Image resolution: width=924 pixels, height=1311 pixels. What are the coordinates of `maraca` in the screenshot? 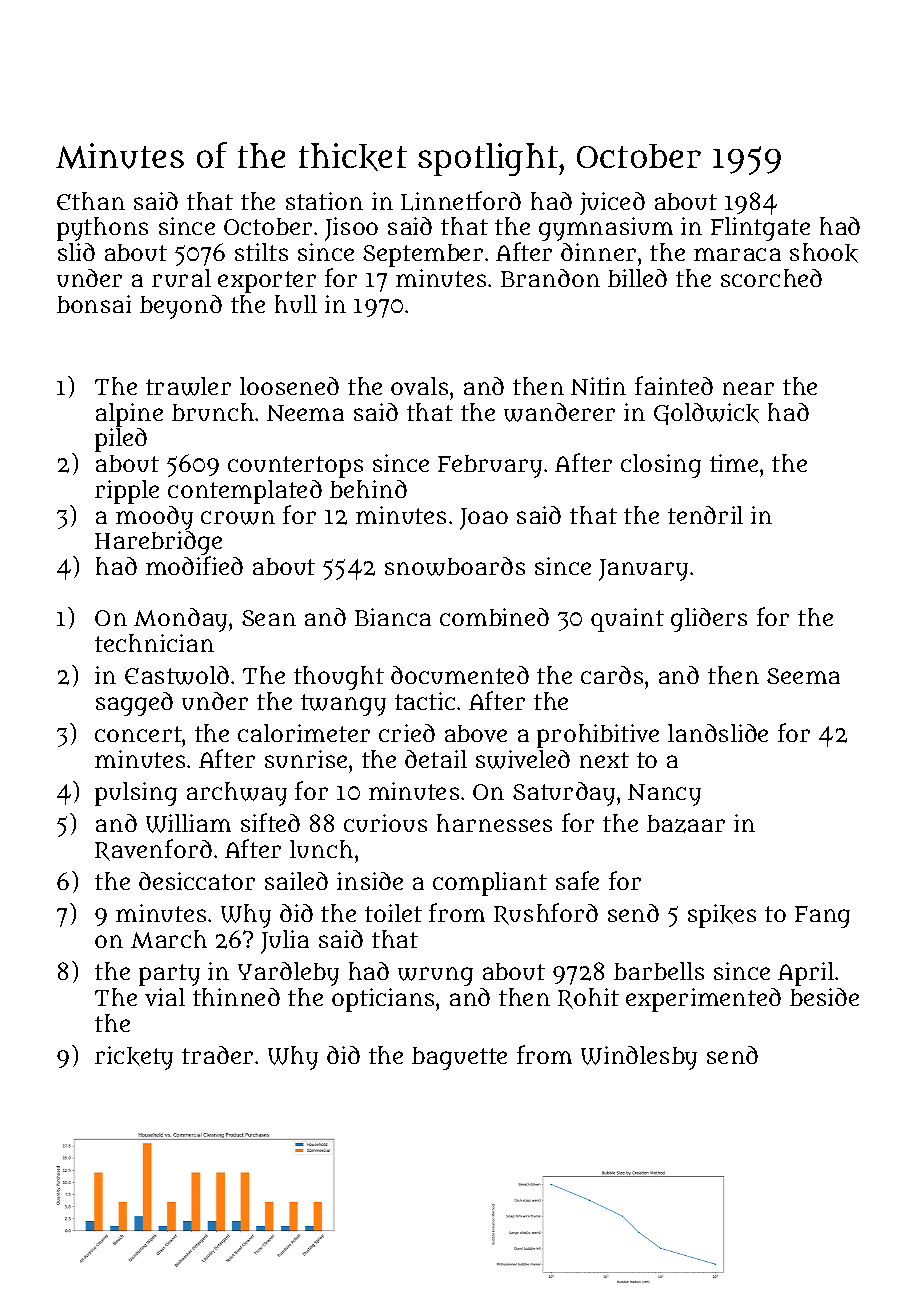 It's located at (737, 254).
